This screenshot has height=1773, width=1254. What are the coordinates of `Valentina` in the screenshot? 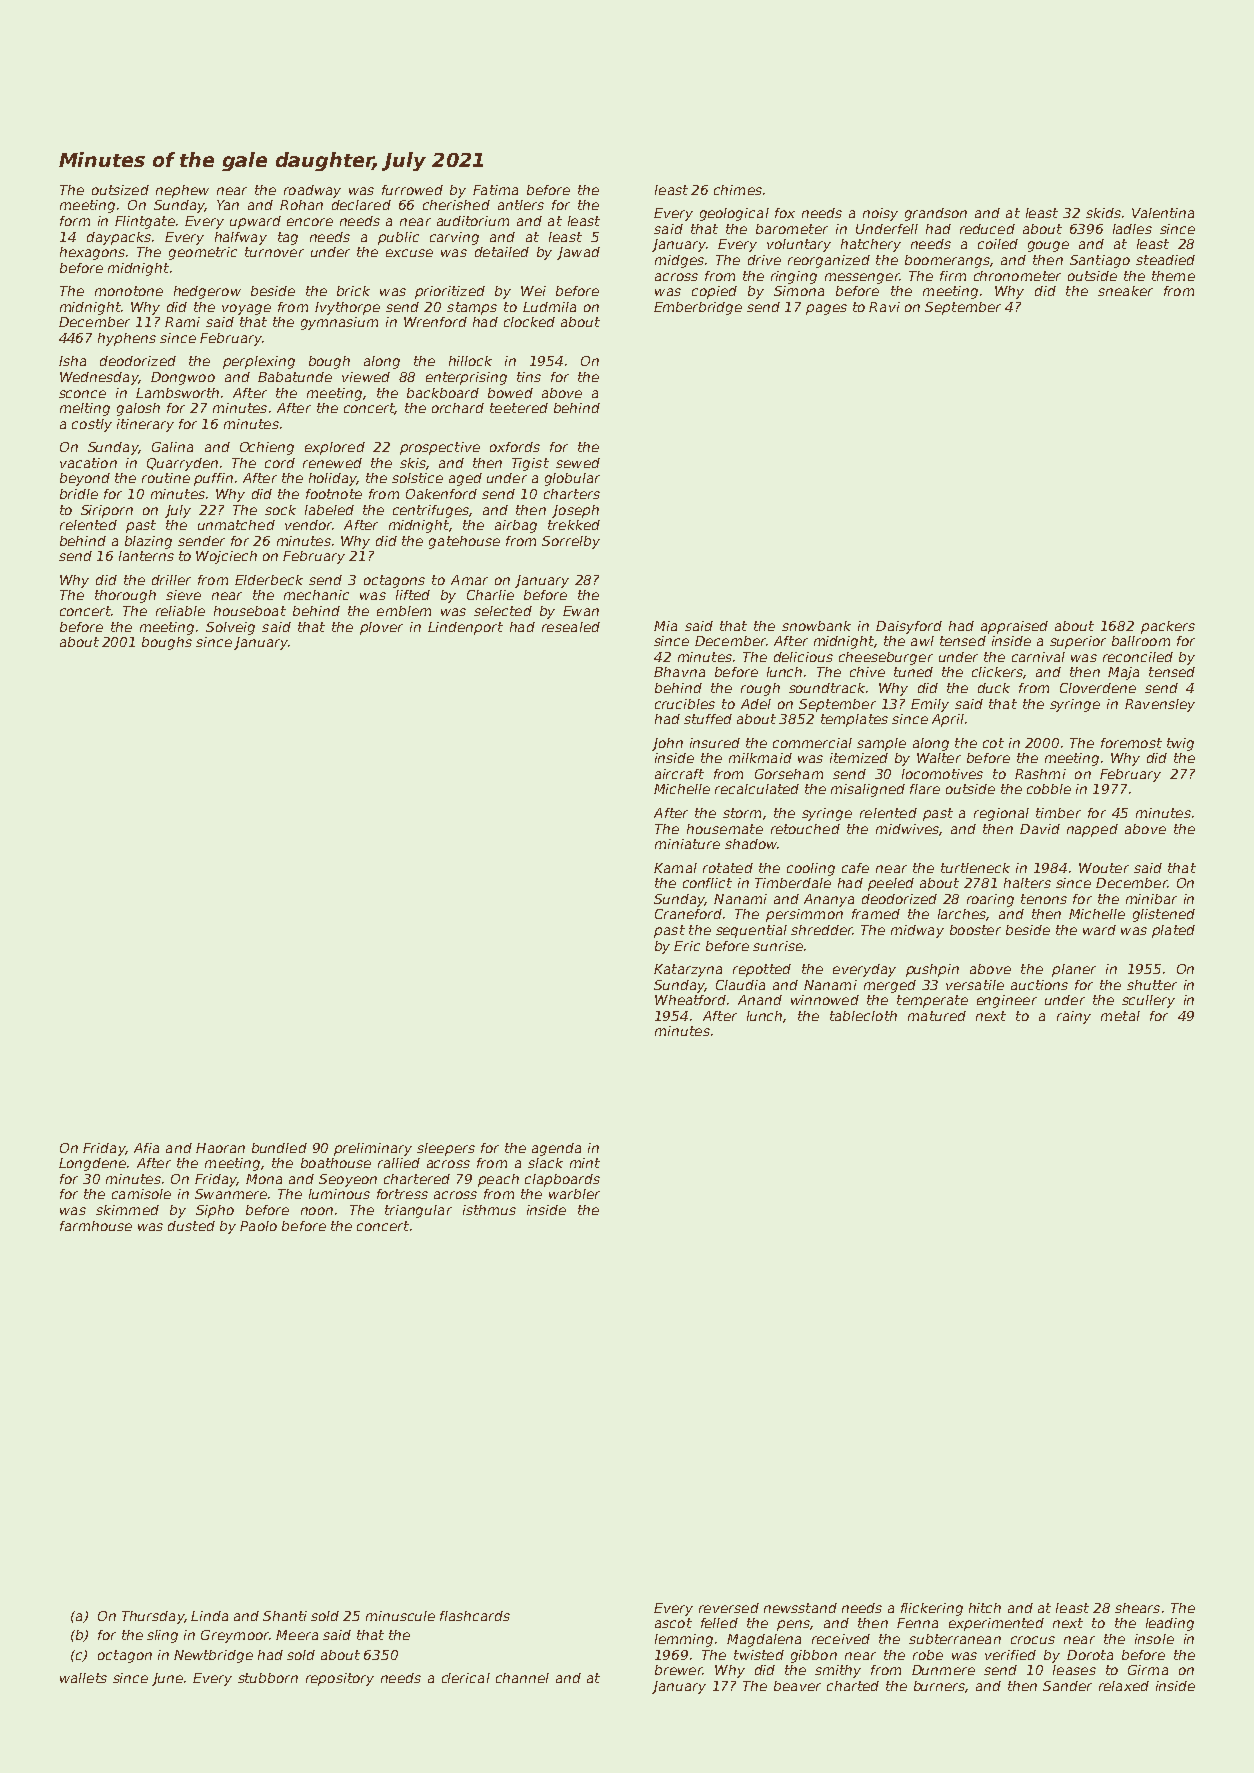 It's located at (1163, 213).
